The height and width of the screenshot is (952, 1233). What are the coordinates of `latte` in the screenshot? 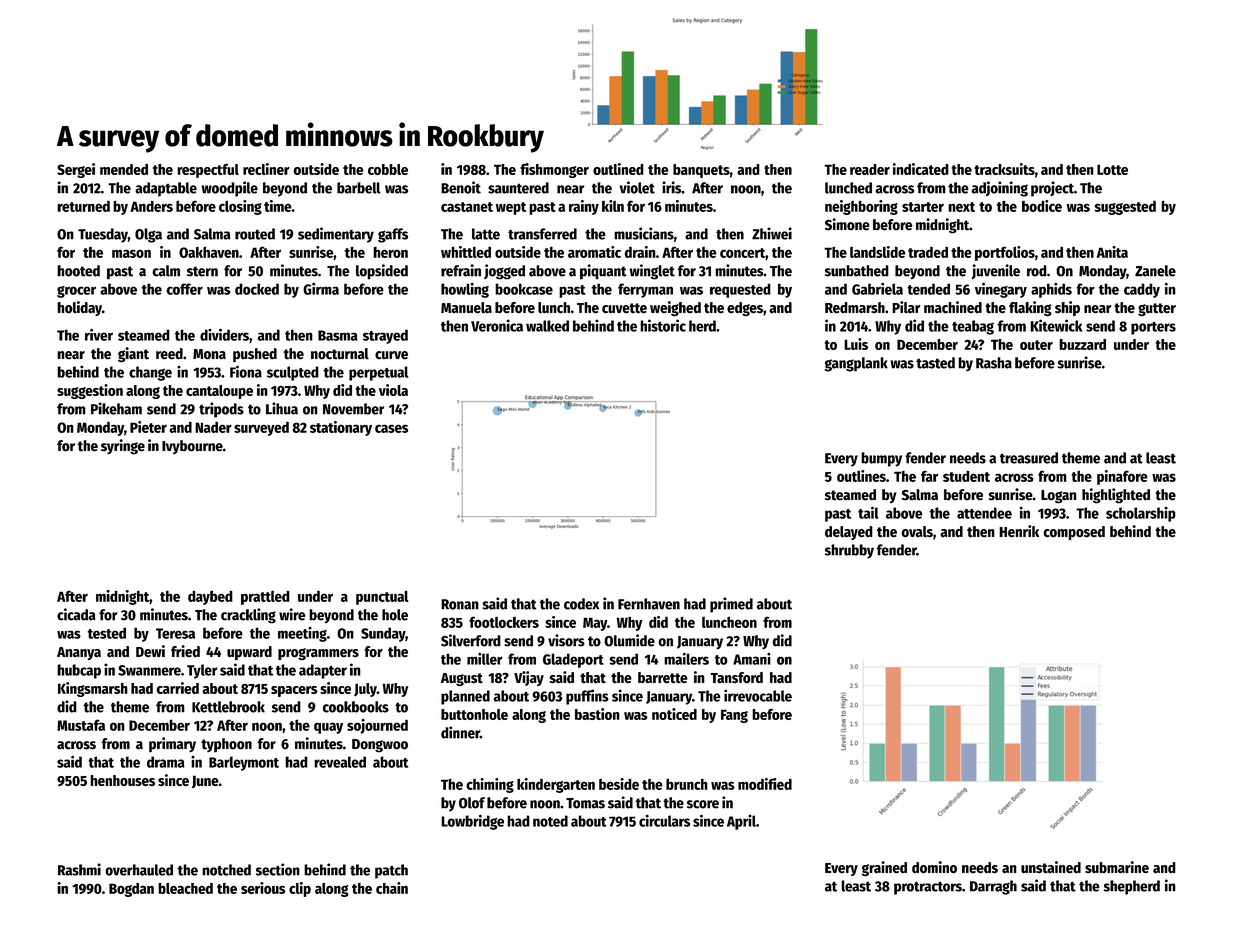 It's located at (486, 234).
